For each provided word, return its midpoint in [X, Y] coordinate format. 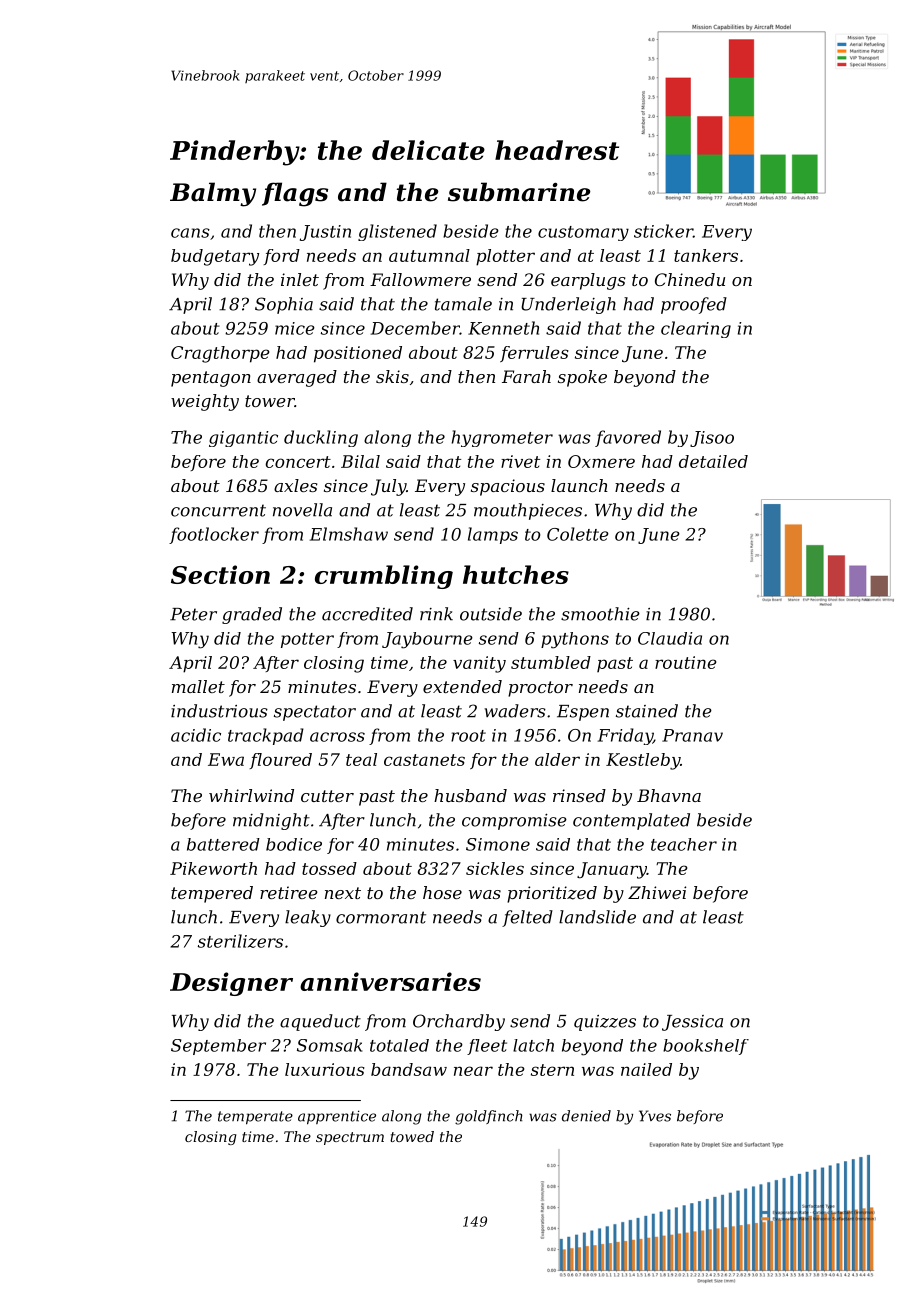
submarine [519, 192]
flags [295, 194]
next [343, 893]
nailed [646, 1069]
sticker [663, 231]
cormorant [381, 917]
